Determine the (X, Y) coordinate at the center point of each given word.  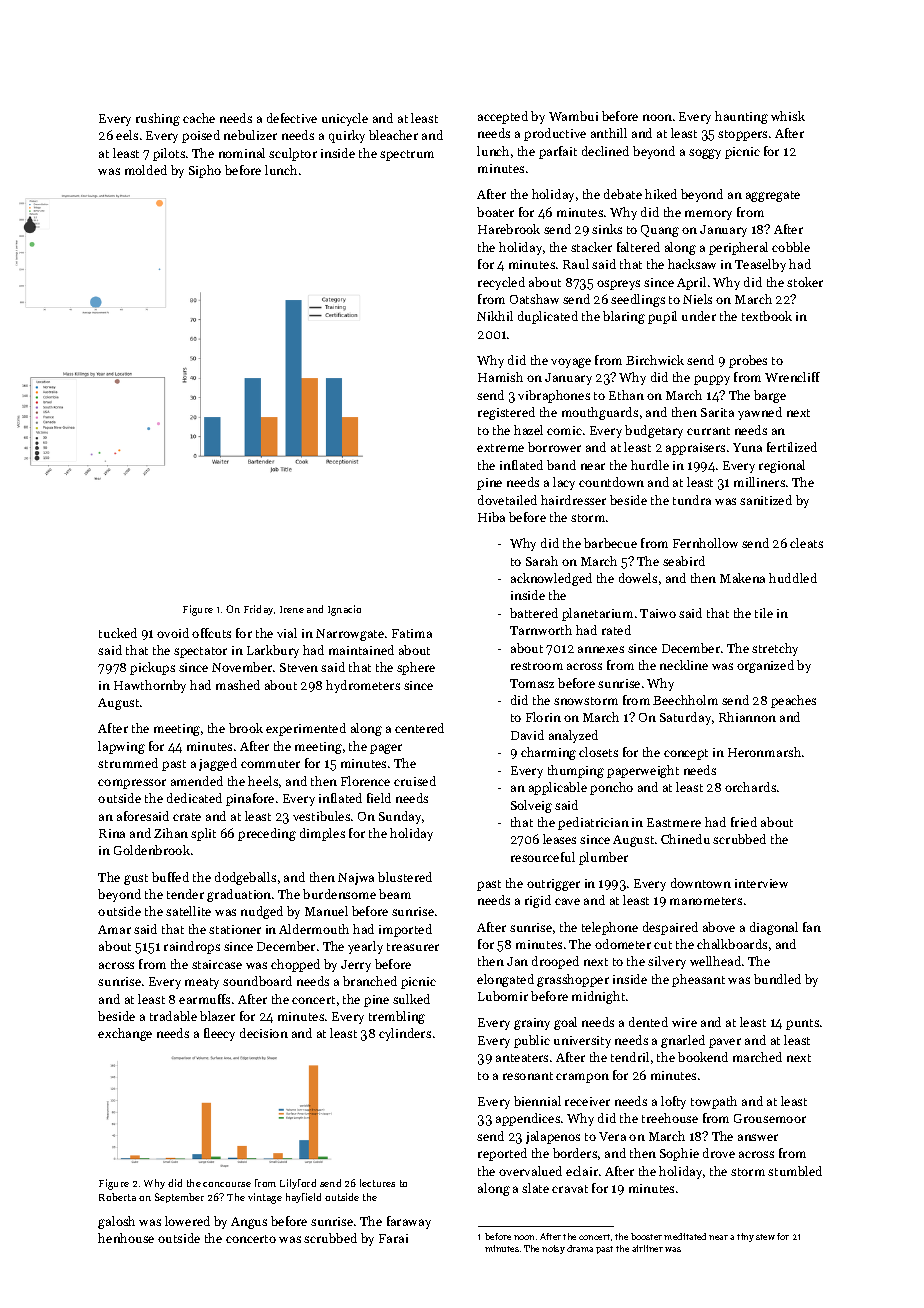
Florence (365, 781)
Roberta (117, 1197)
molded (146, 170)
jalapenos (553, 1137)
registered (506, 413)
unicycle (345, 119)
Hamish (500, 377)
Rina (112, 833)
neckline (684, 665)
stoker (805, 282)
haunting (741, 117)
